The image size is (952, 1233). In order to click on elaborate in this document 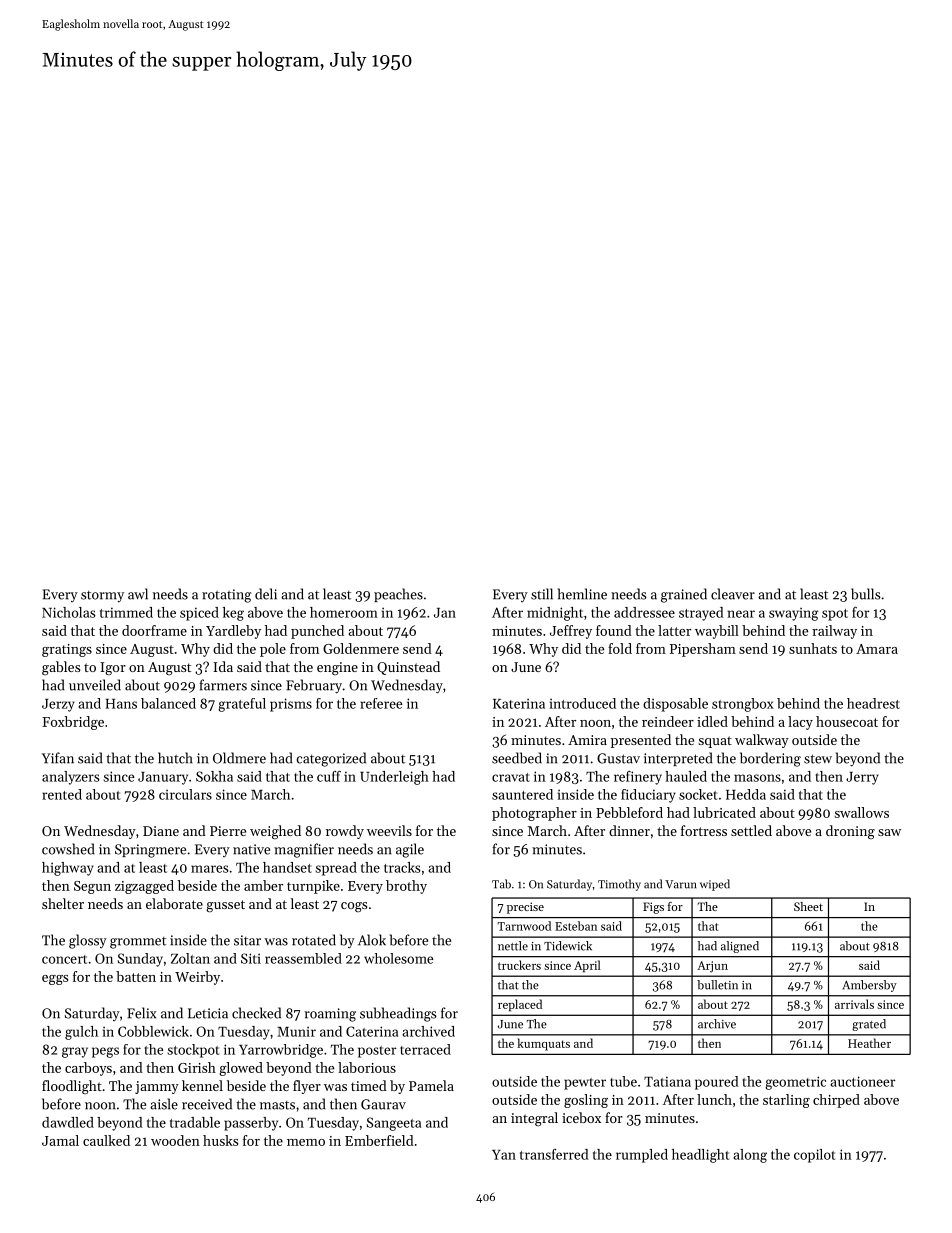, I will do `click(174, 903)`.
